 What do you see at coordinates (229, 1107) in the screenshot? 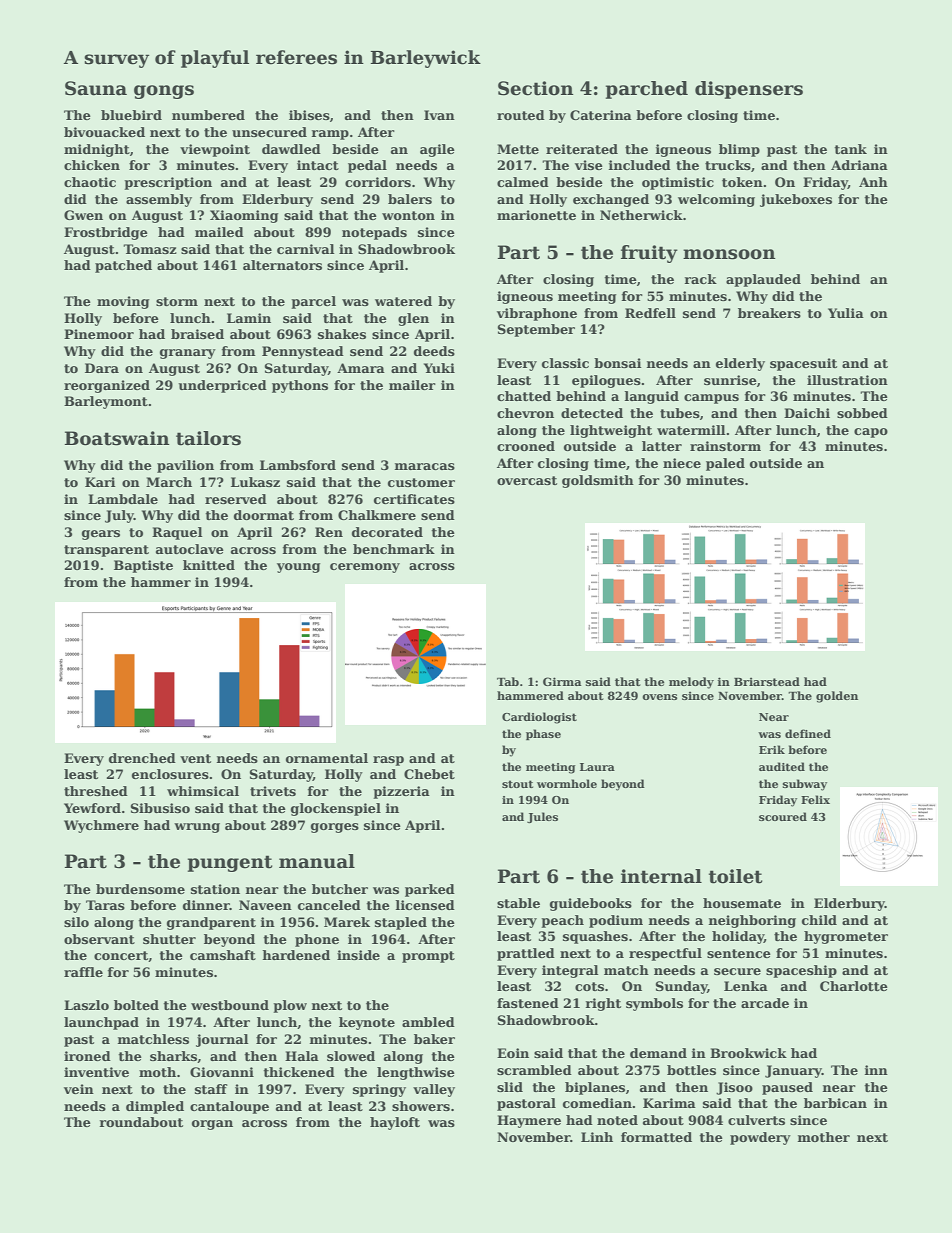
I see `cantaloupe` at bounding box center [229, 1107].
